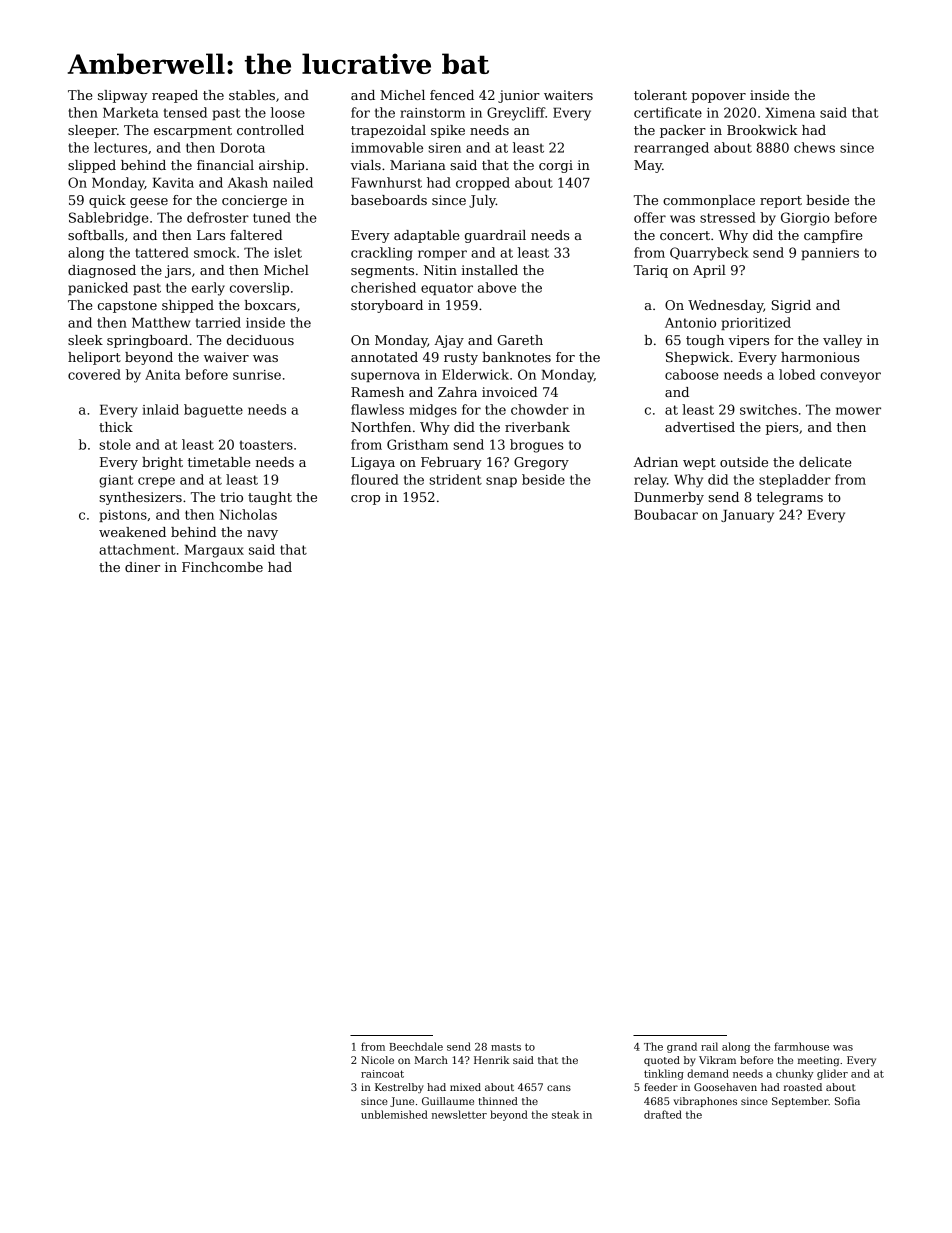  Describe the element at coordinates (173, 183) in the page. I see `Kavita` at that location.
